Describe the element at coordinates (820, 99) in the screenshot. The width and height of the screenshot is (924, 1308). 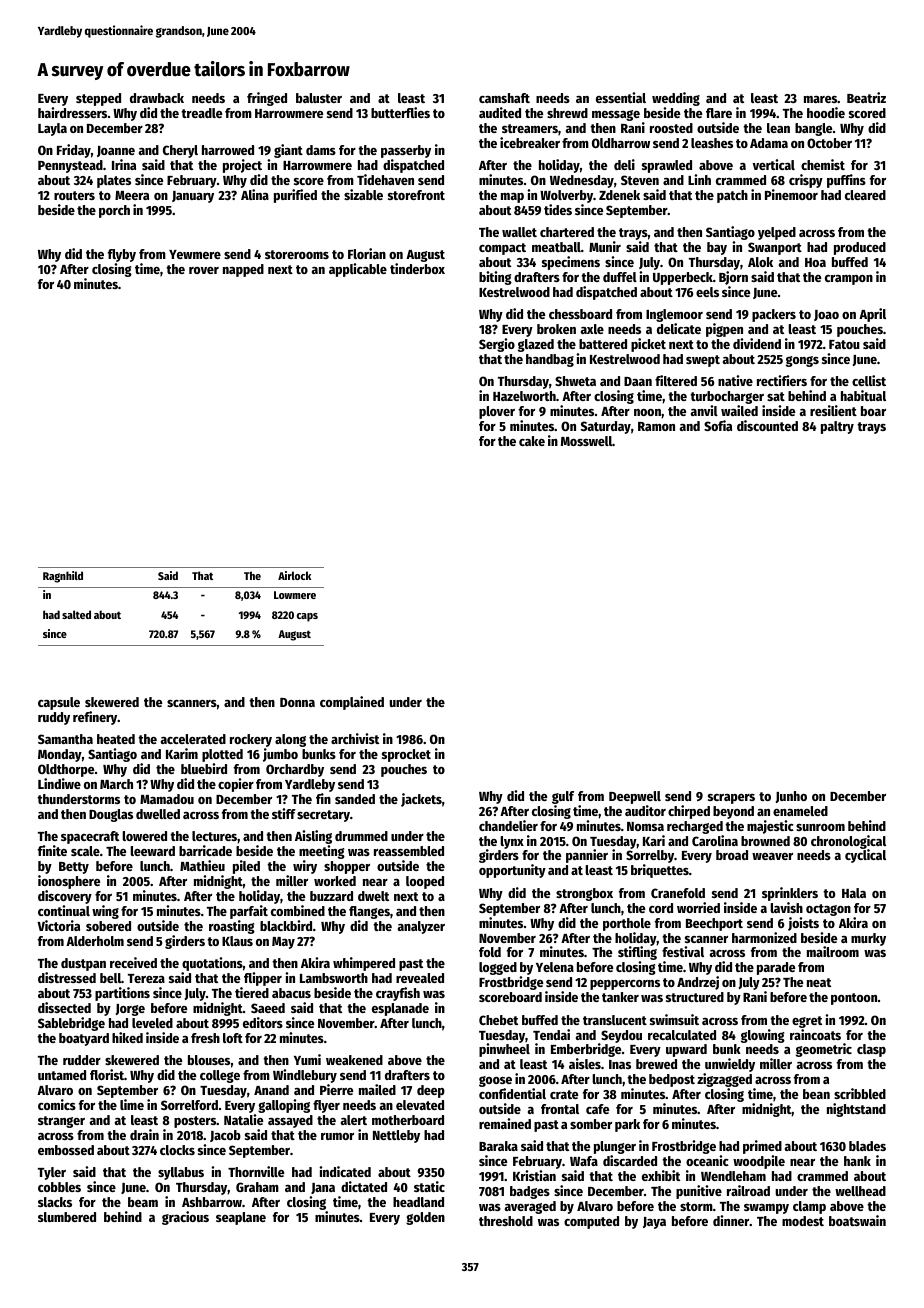
I see `mares` at that location.
